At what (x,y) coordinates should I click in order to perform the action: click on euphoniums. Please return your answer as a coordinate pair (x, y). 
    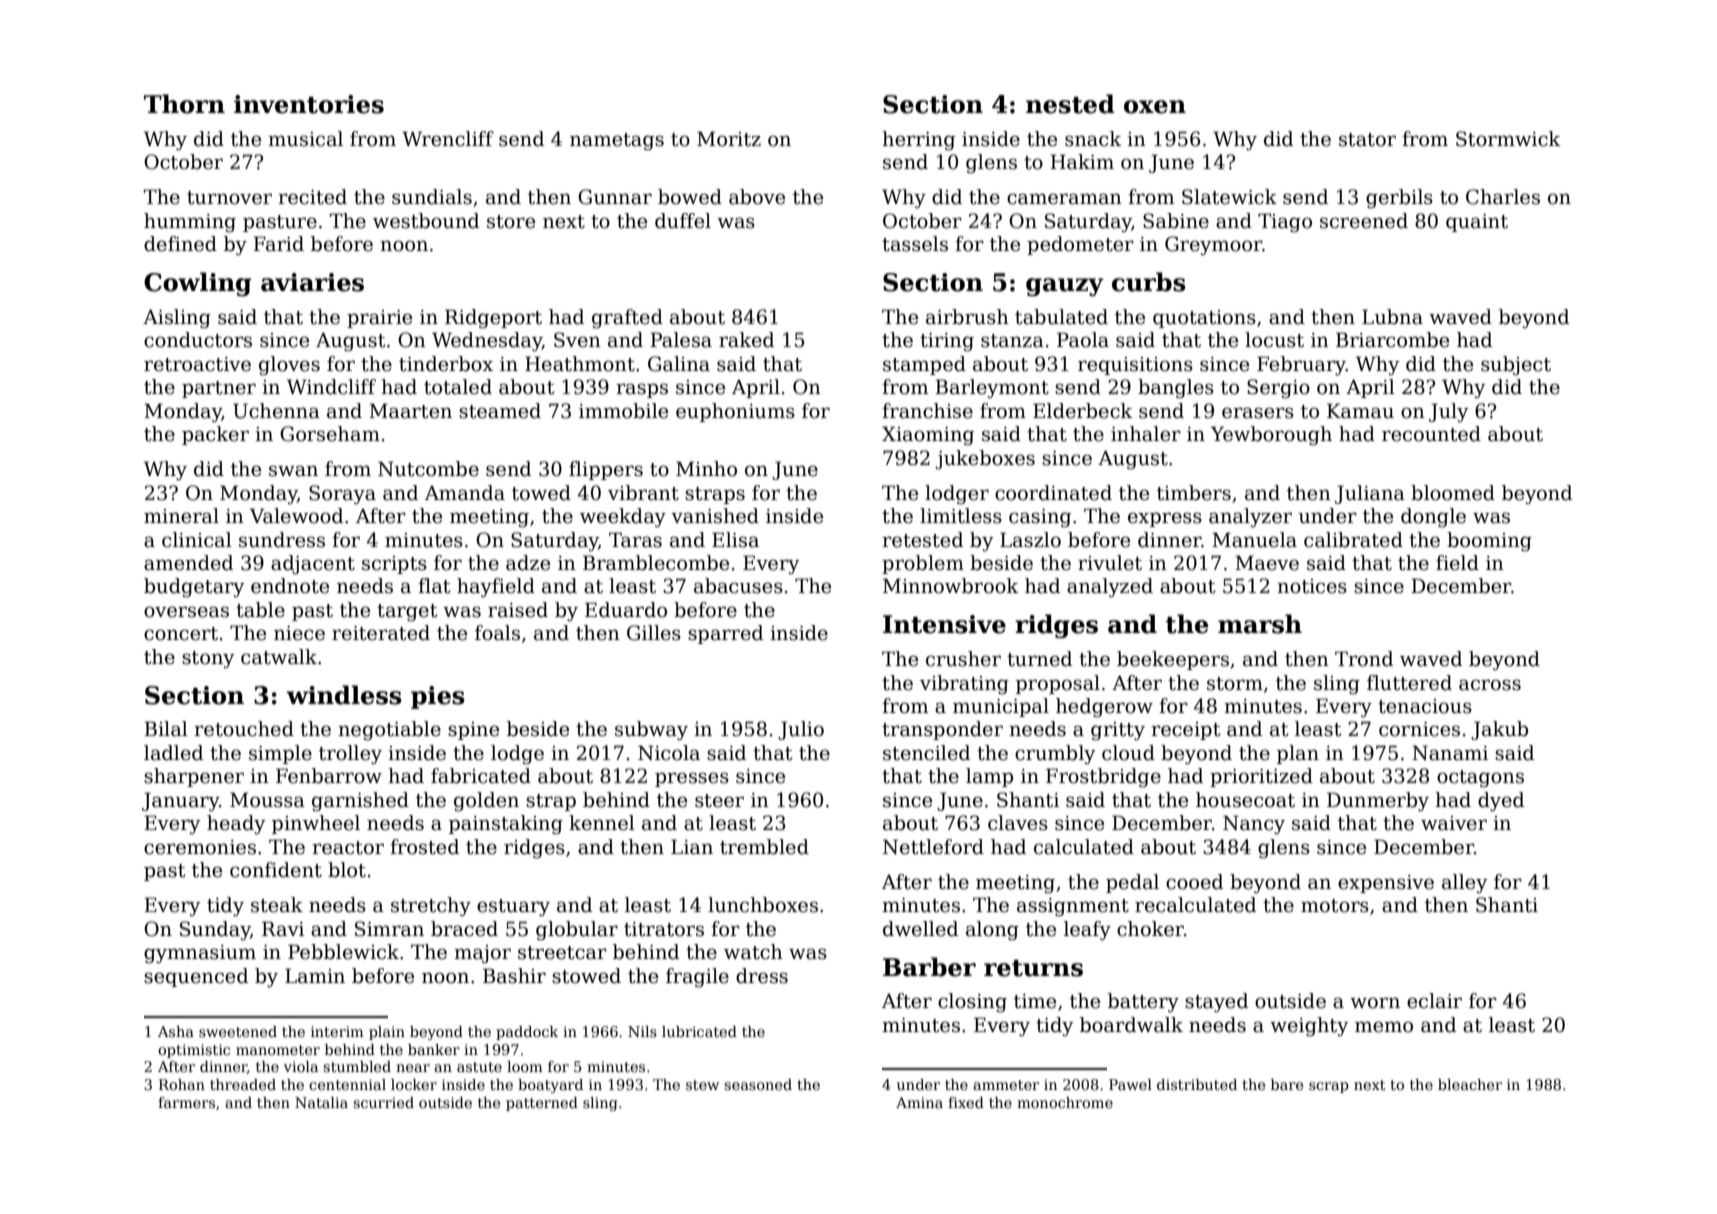
    Looking at the image, I should click on (735, 412).
